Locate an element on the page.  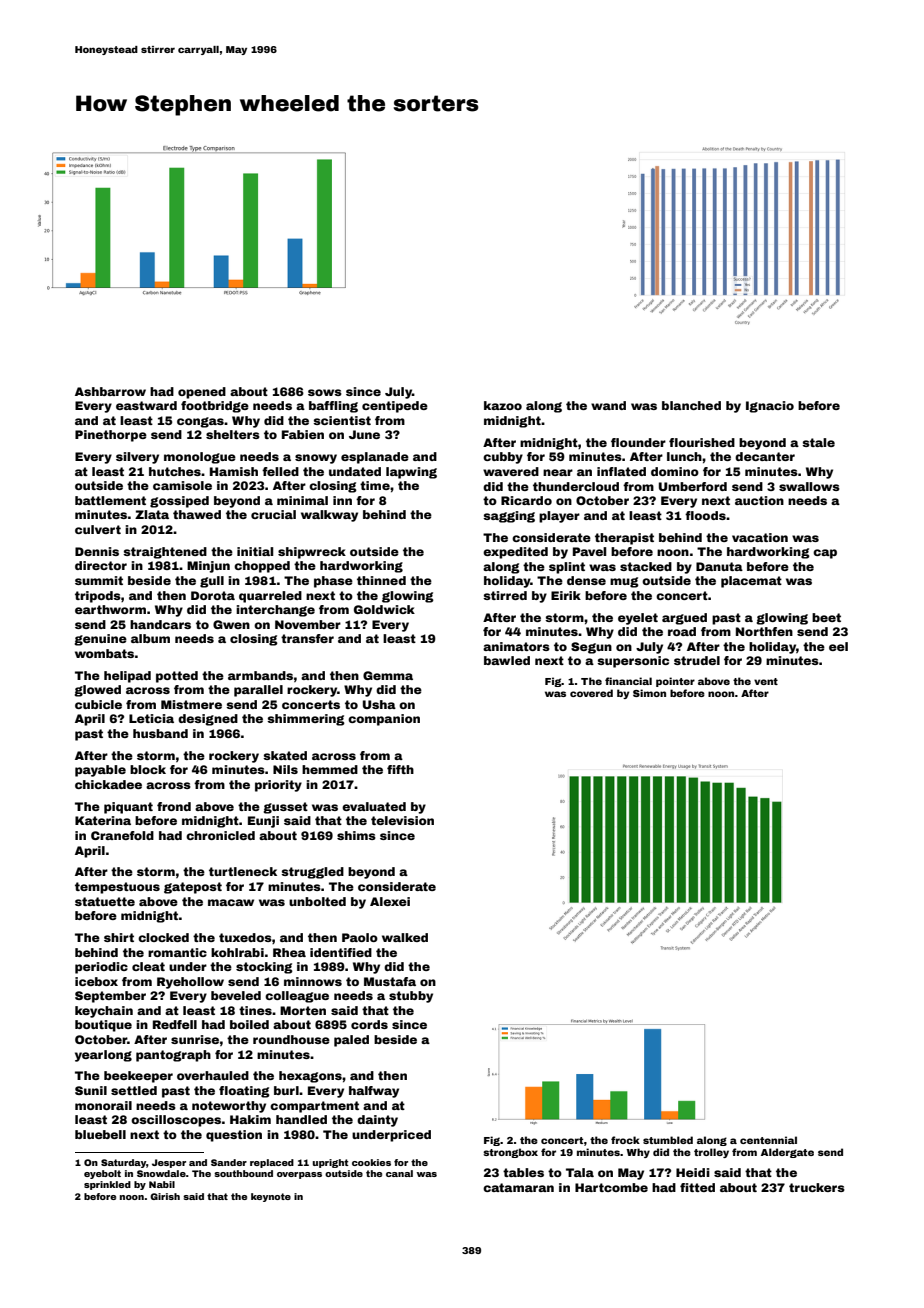
canal is located at coordinates (399, 1173).
